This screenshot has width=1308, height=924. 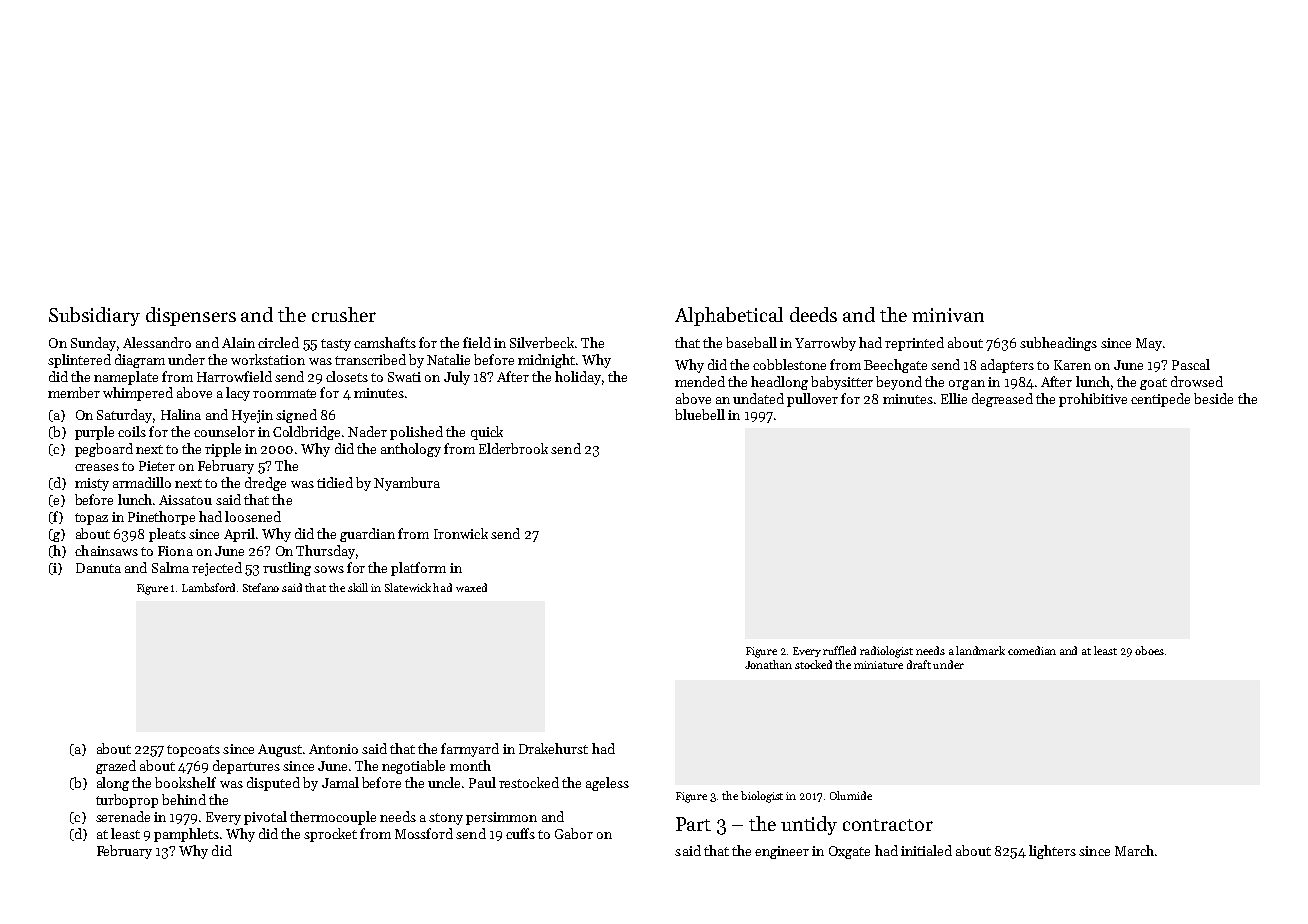 I want to click on prohibitive, so click(x=1093, y=400).
